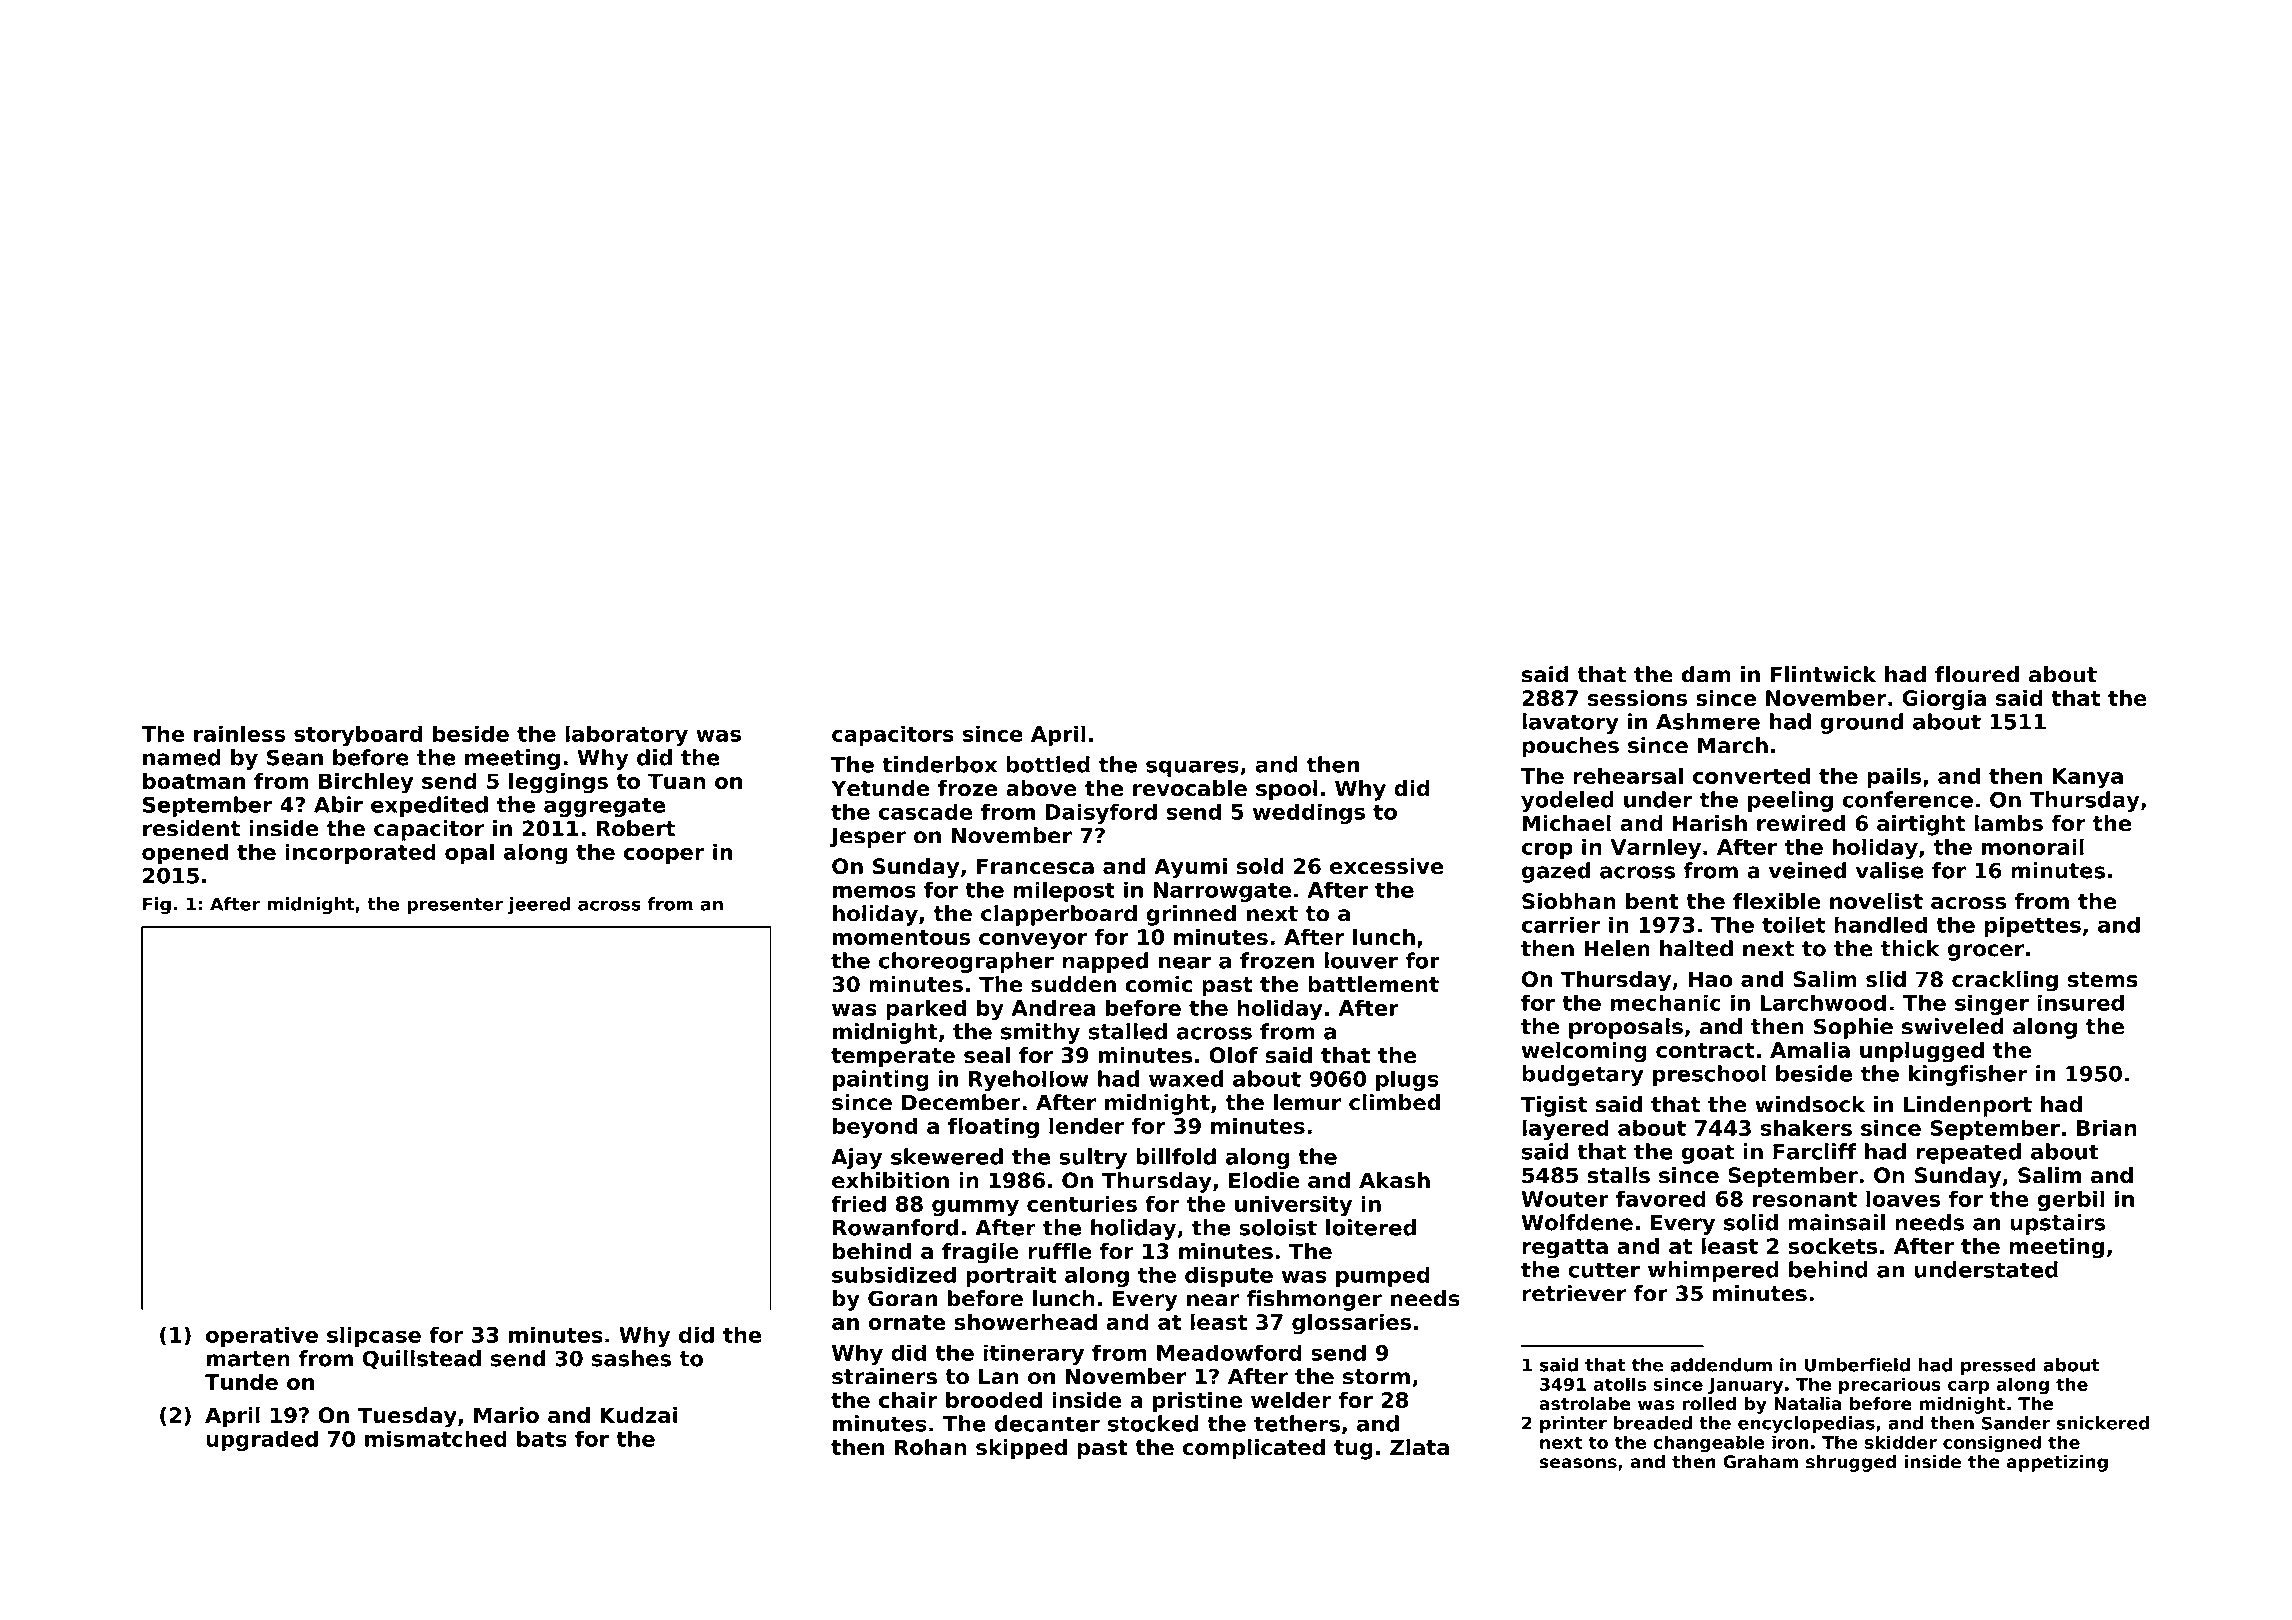 The image size is (2292, 1620). Describe the element at coordinates (1617, 948) in the page. I see `Helen` at that location.
